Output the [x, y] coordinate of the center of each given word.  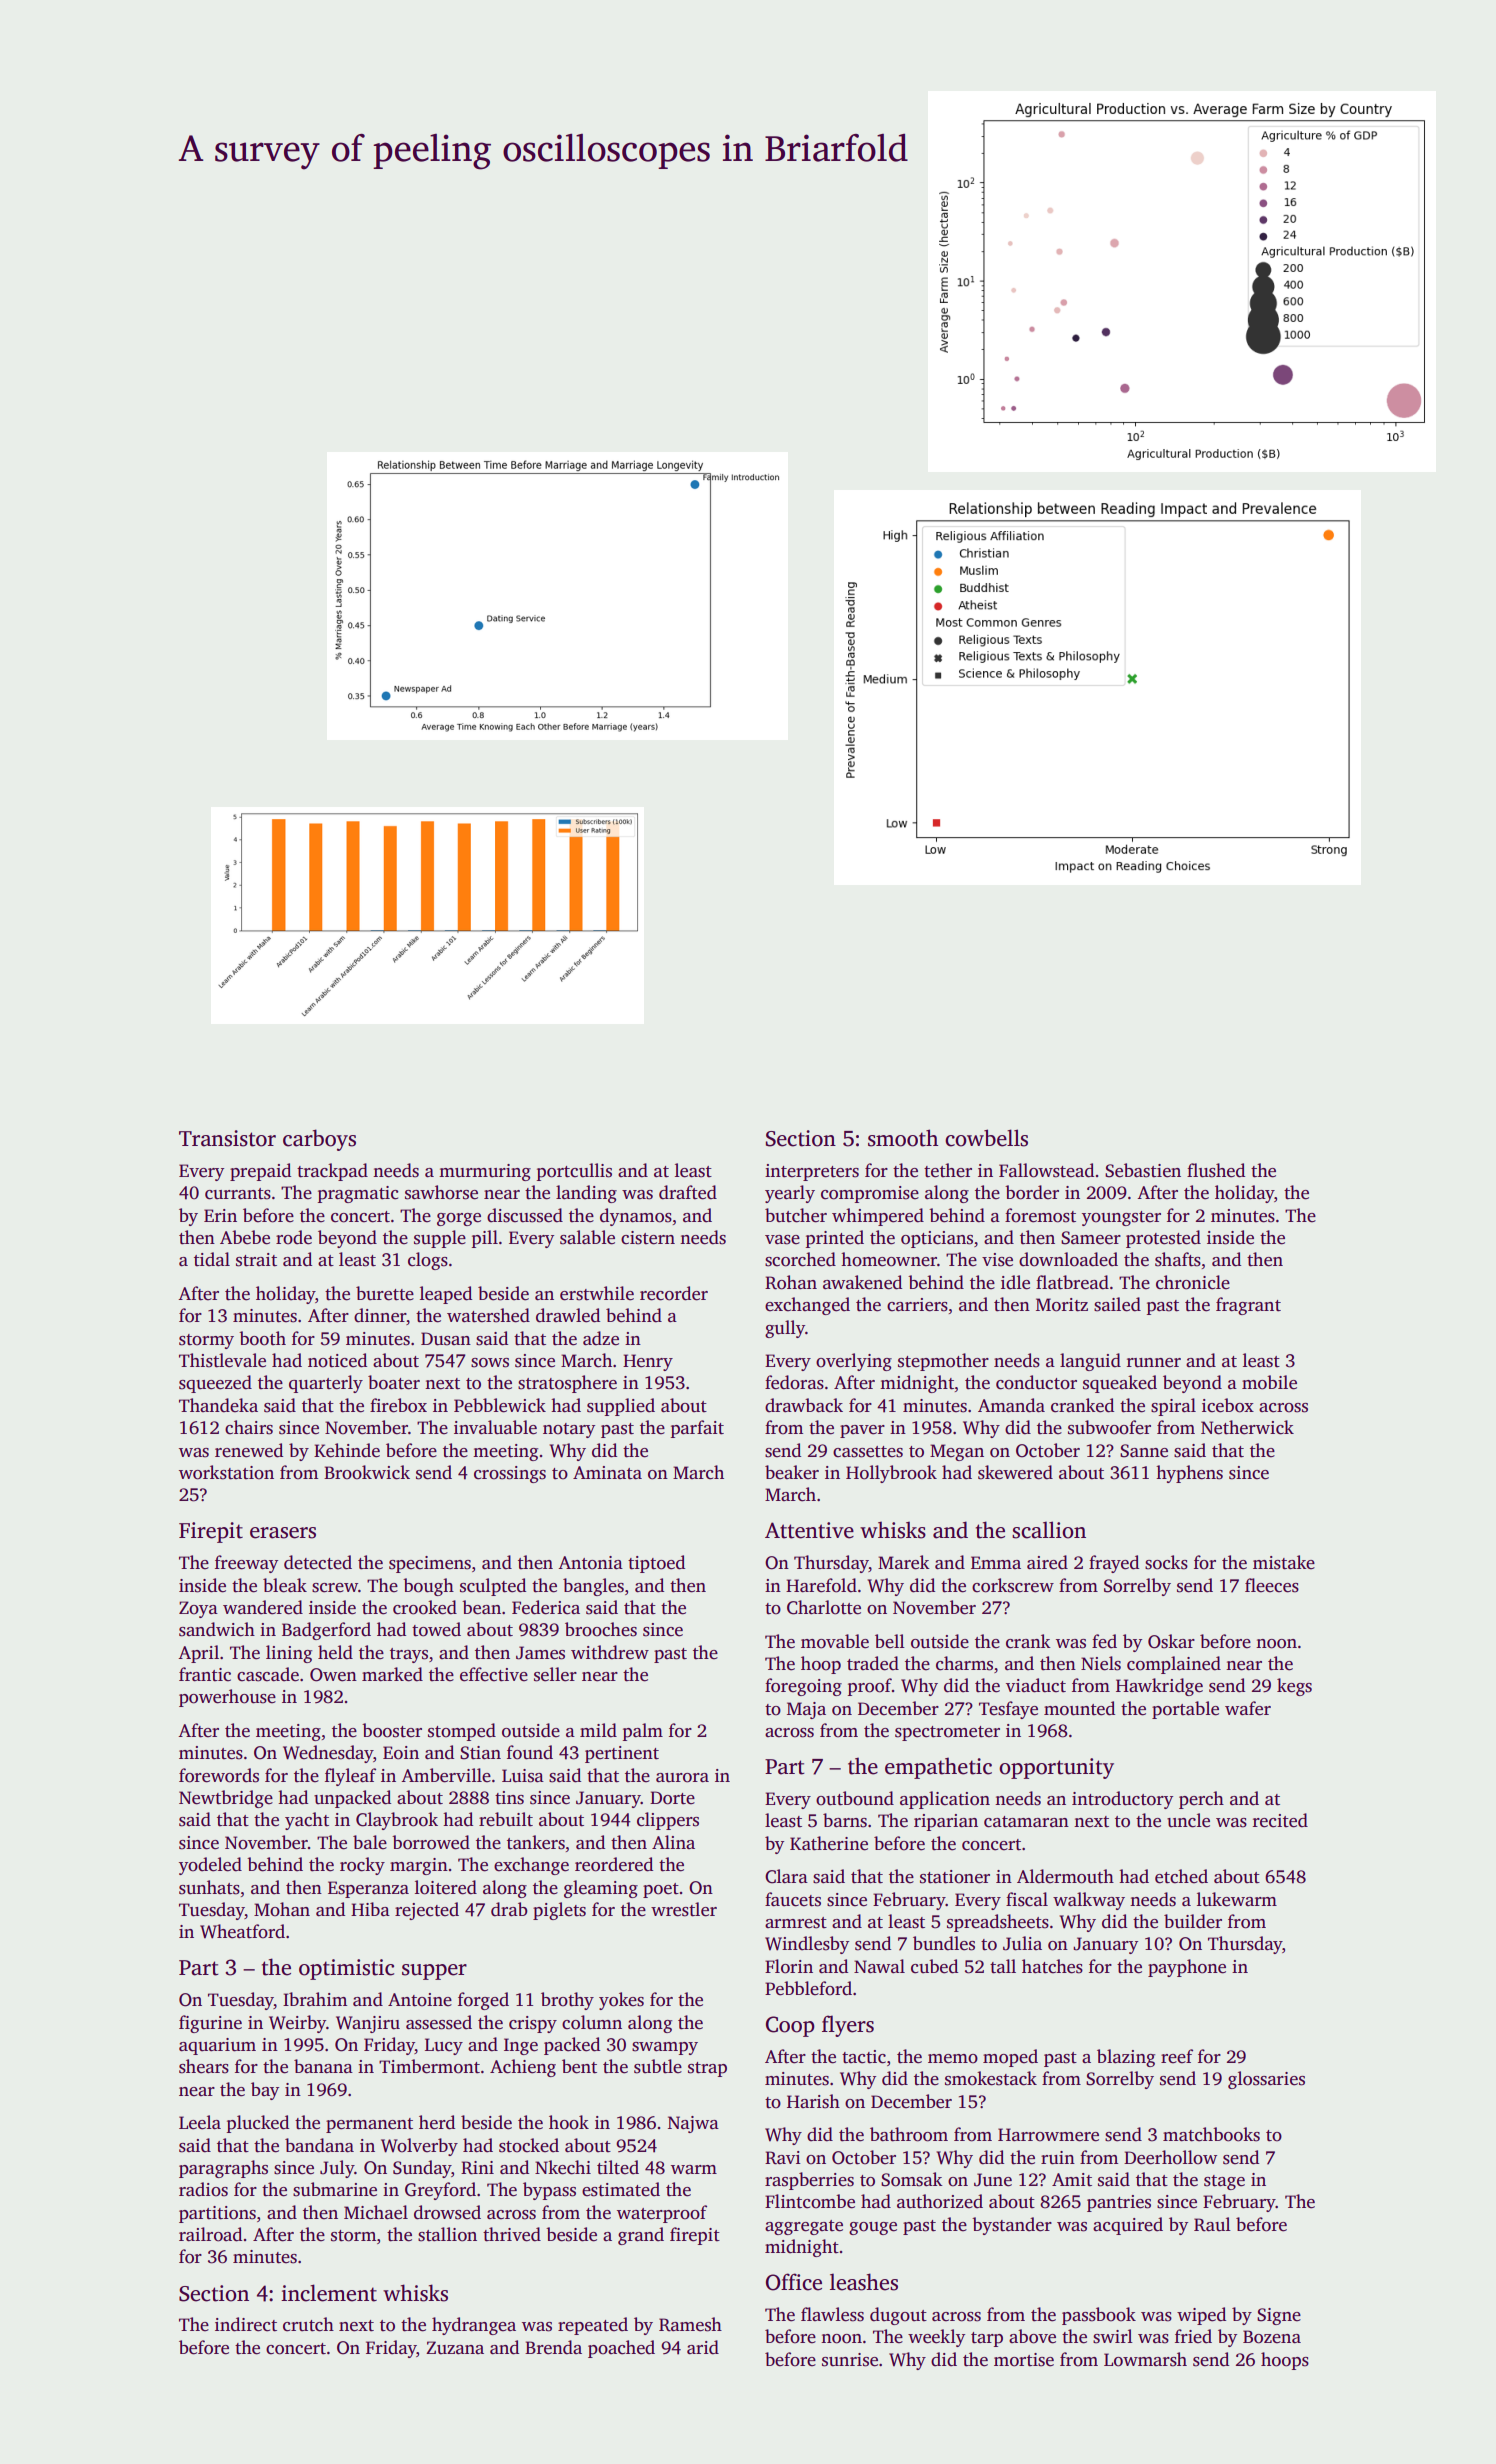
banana [323, 2066]
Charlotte [824, 1607]
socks [1166, 1562]
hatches [1052, 1966]
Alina [673, 1842]
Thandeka [218, 1405]
